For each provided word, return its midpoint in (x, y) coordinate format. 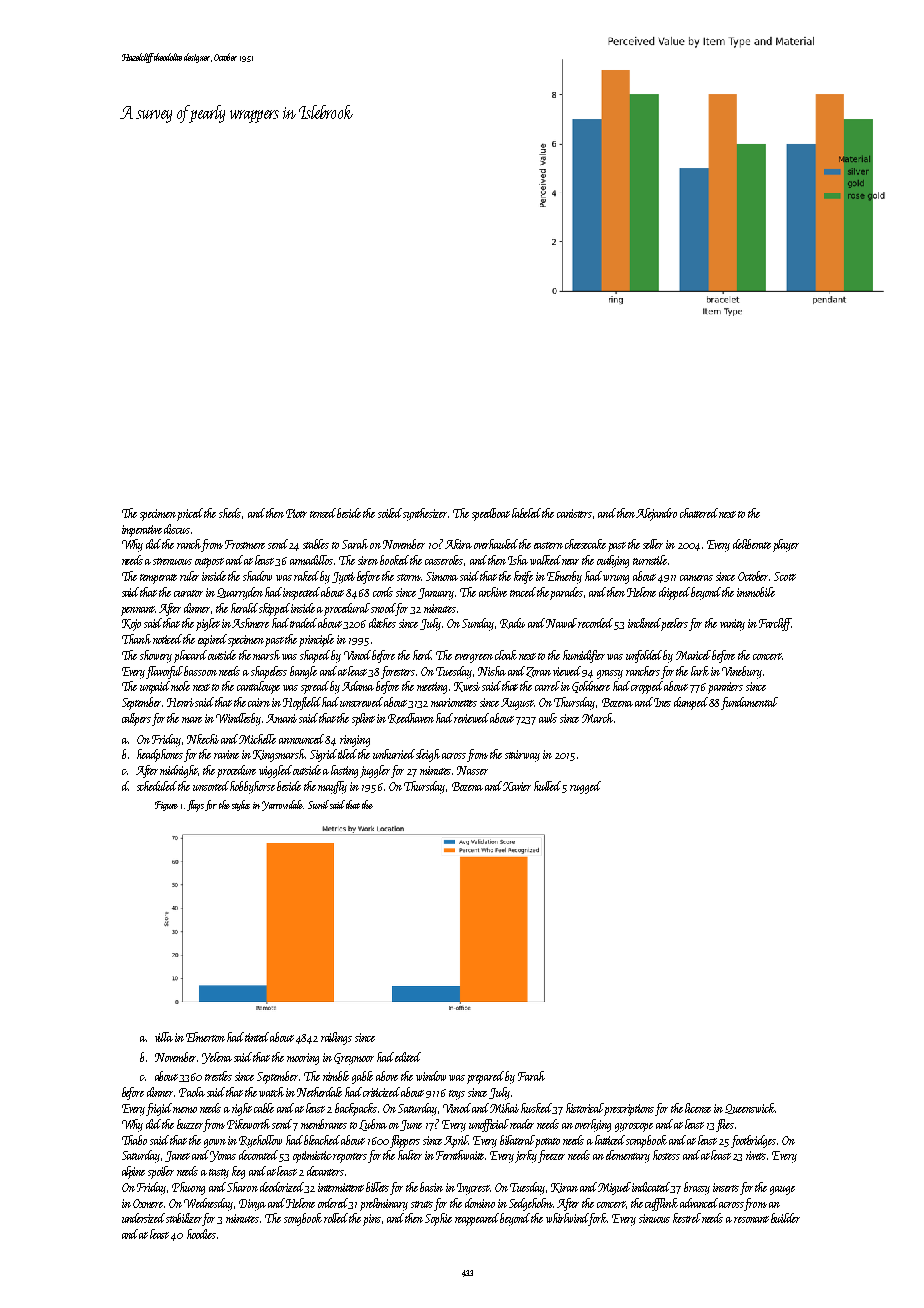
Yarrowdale (283, 805)
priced (191, 514)
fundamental (749, 703)
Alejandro (656, 514)
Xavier (517, 786)
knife (523, 577)
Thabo (134, 1140)
